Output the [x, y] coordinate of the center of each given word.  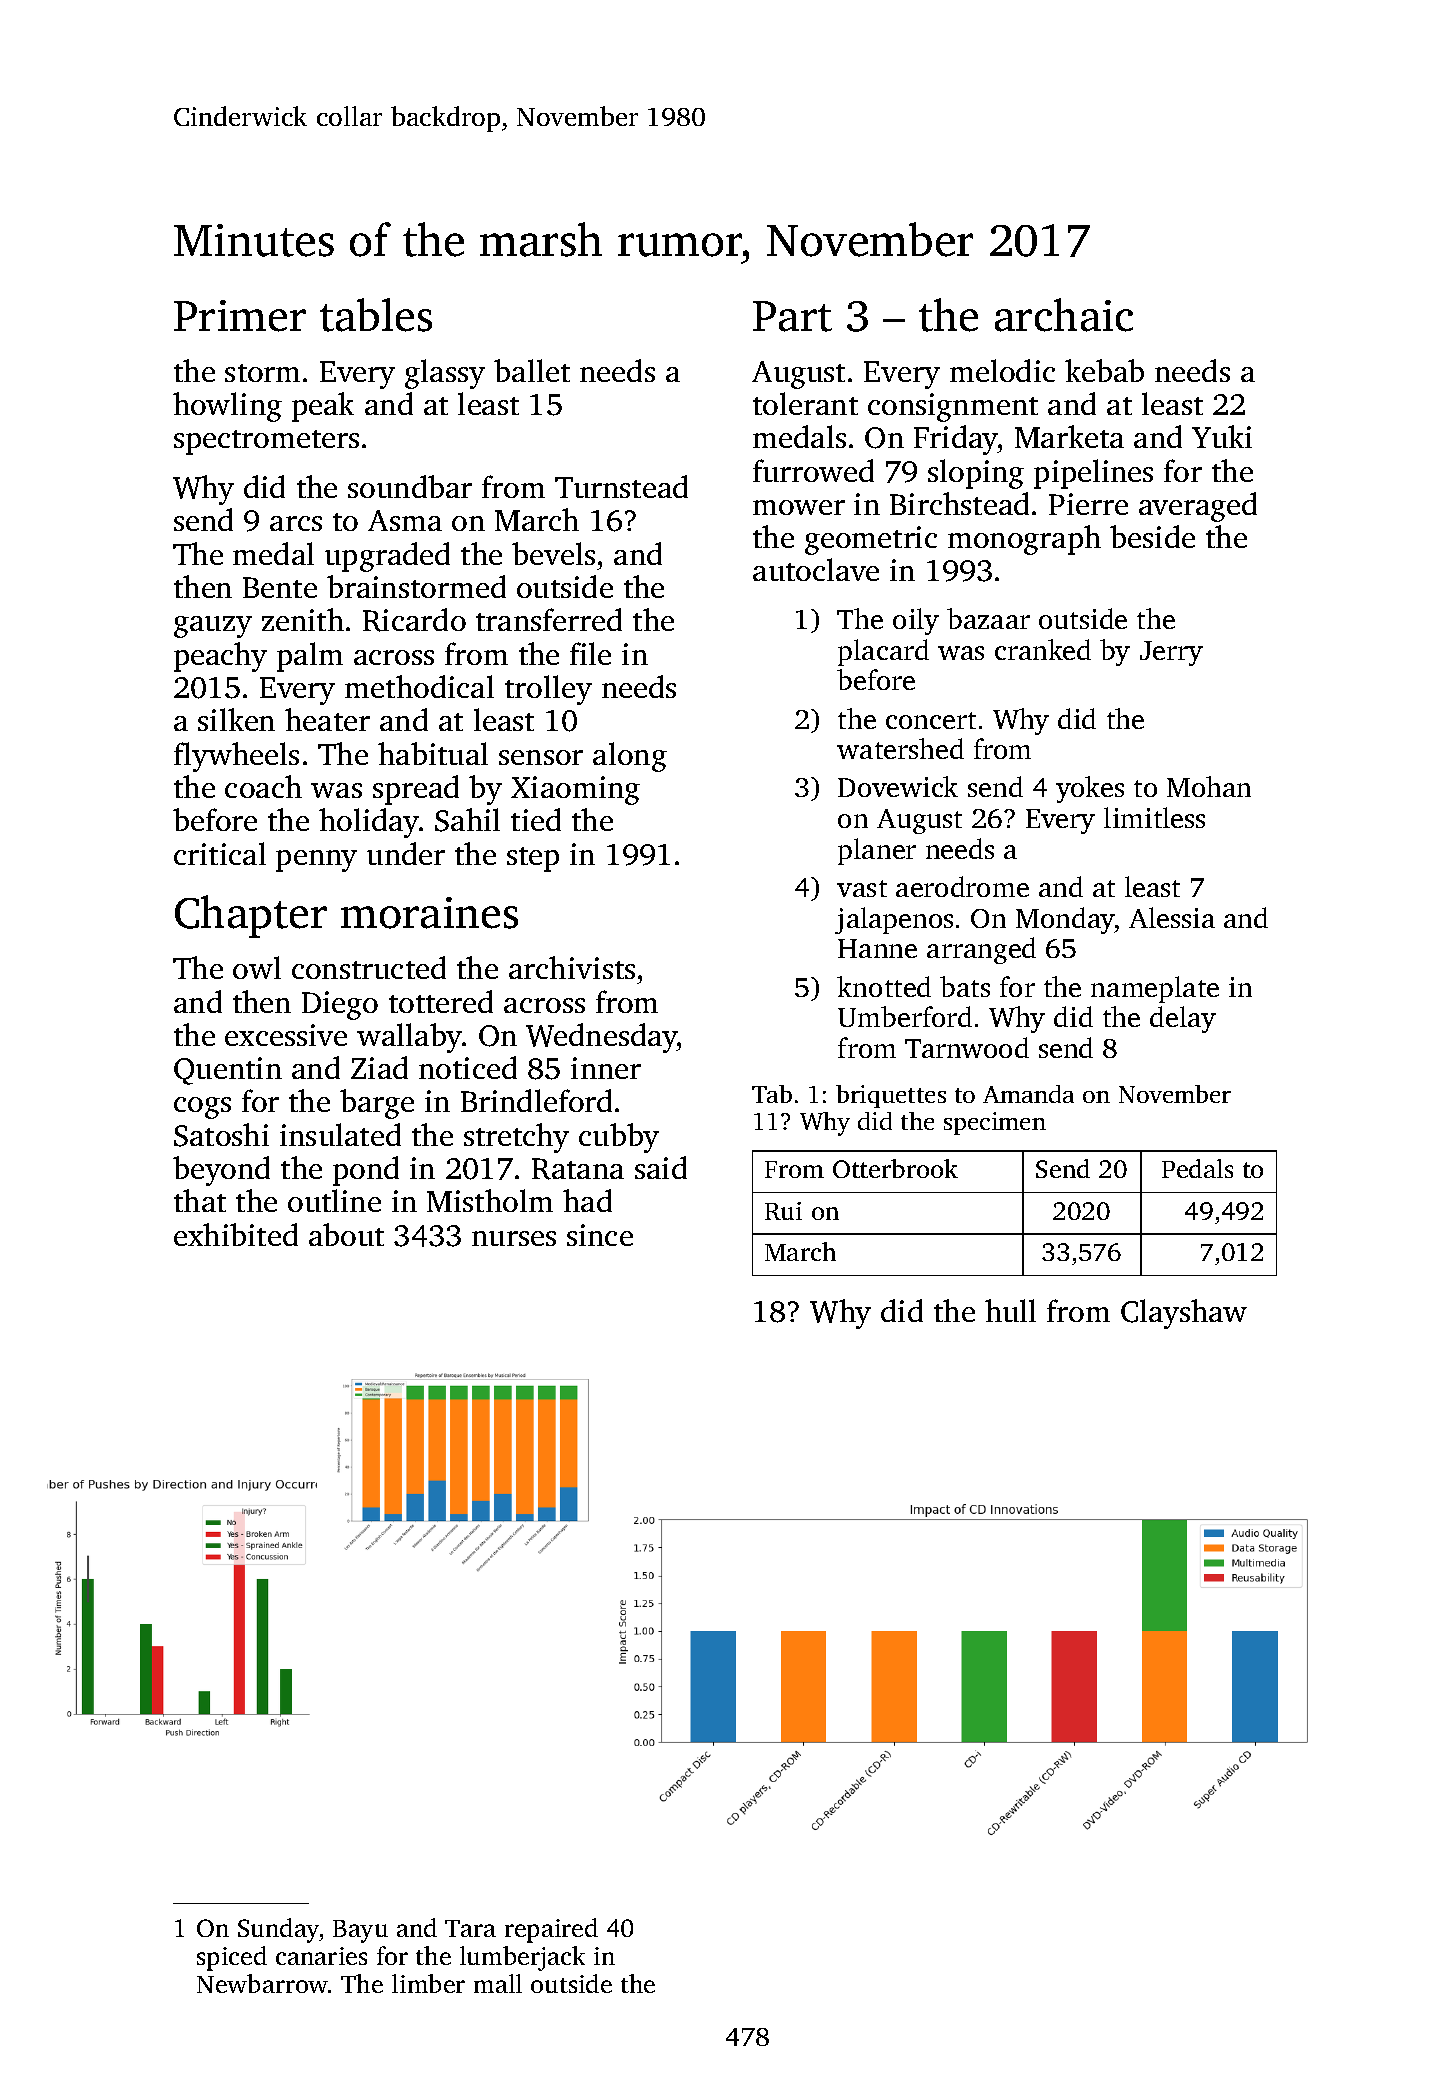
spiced [232, 1958]
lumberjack [522, 1958]
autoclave [816, 569]
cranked [1043, 649]
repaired [551, 1930]
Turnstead [621, 486]
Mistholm [490, 1200]
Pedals [1197, 1168]
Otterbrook [895, 1168]
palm [310, 657]
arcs [296, 523]
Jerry [1171, 653]
